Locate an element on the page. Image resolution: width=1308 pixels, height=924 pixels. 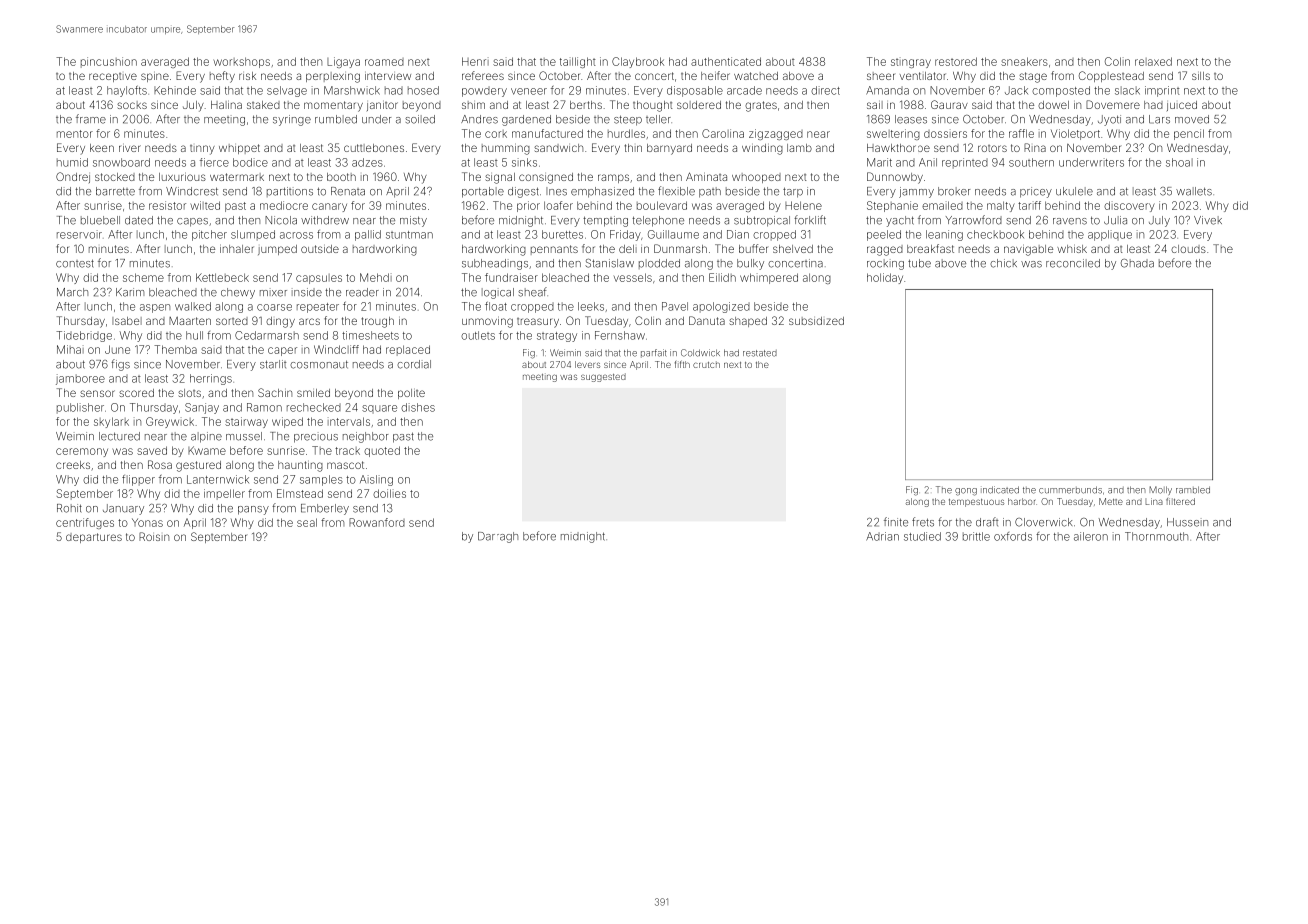
holiday is located at coordinates (885, 278).
